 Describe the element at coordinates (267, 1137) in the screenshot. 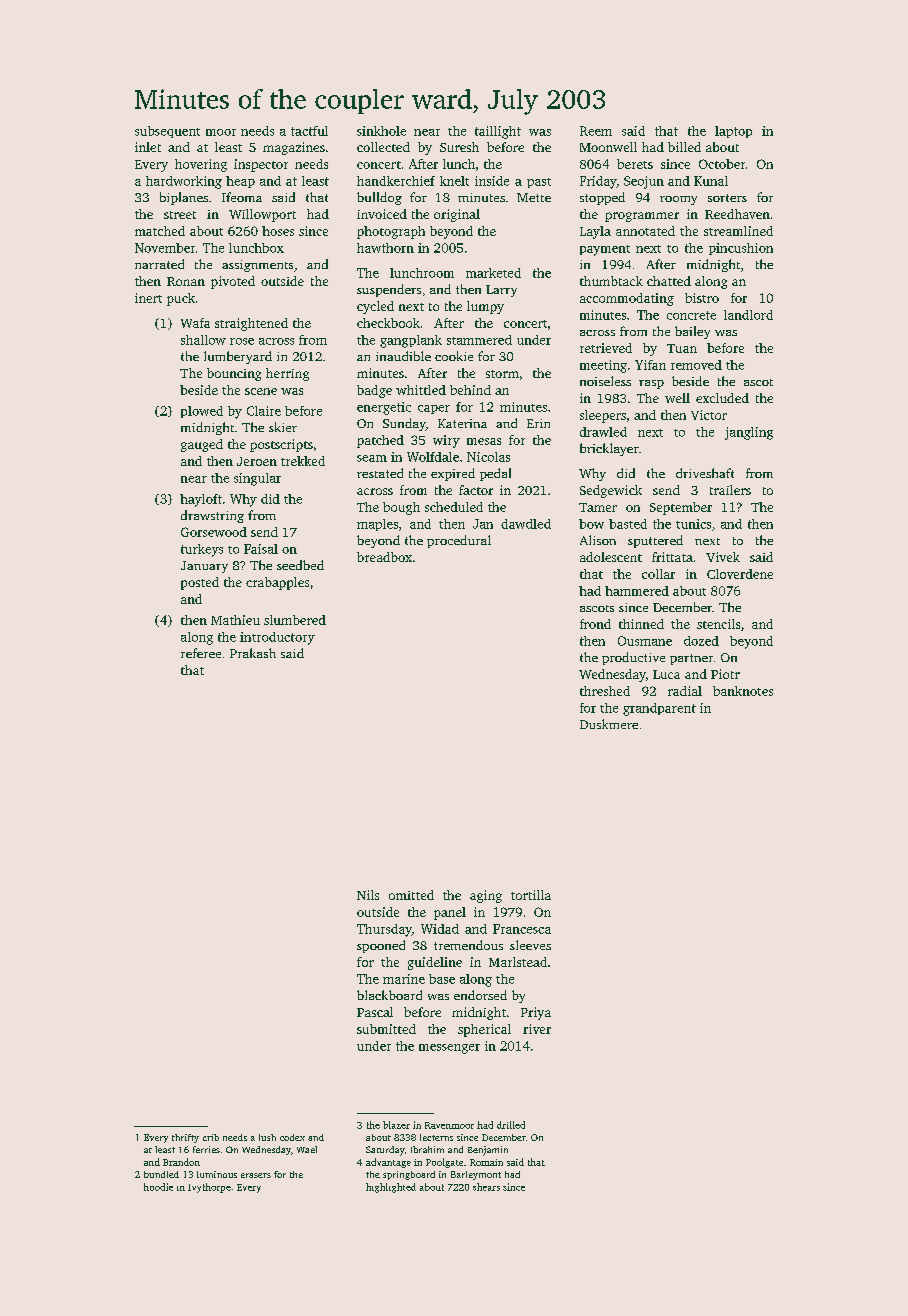

I see `lush` at that location.
